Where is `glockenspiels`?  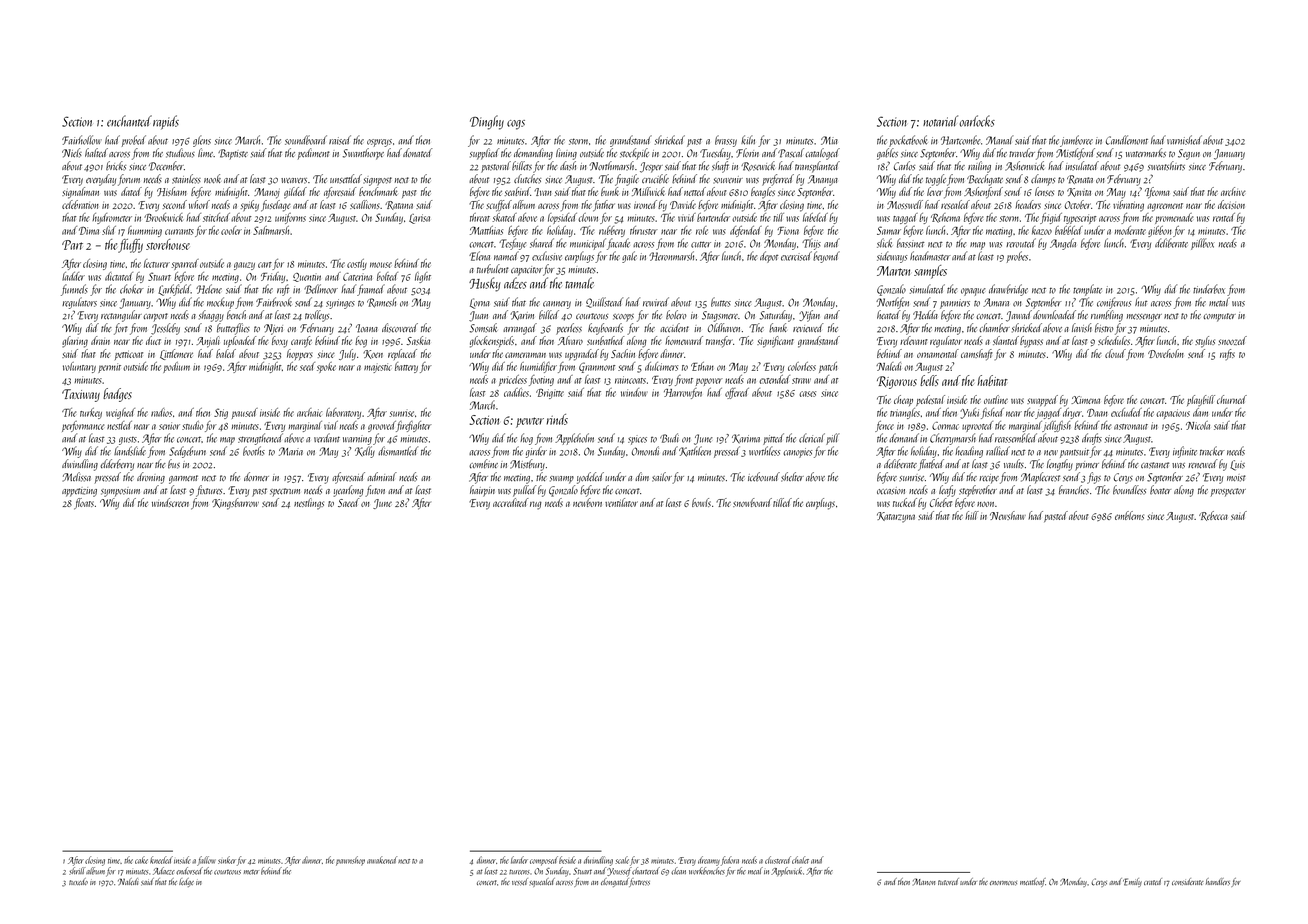 glockenspiels is located at coordinates (492, 342).
